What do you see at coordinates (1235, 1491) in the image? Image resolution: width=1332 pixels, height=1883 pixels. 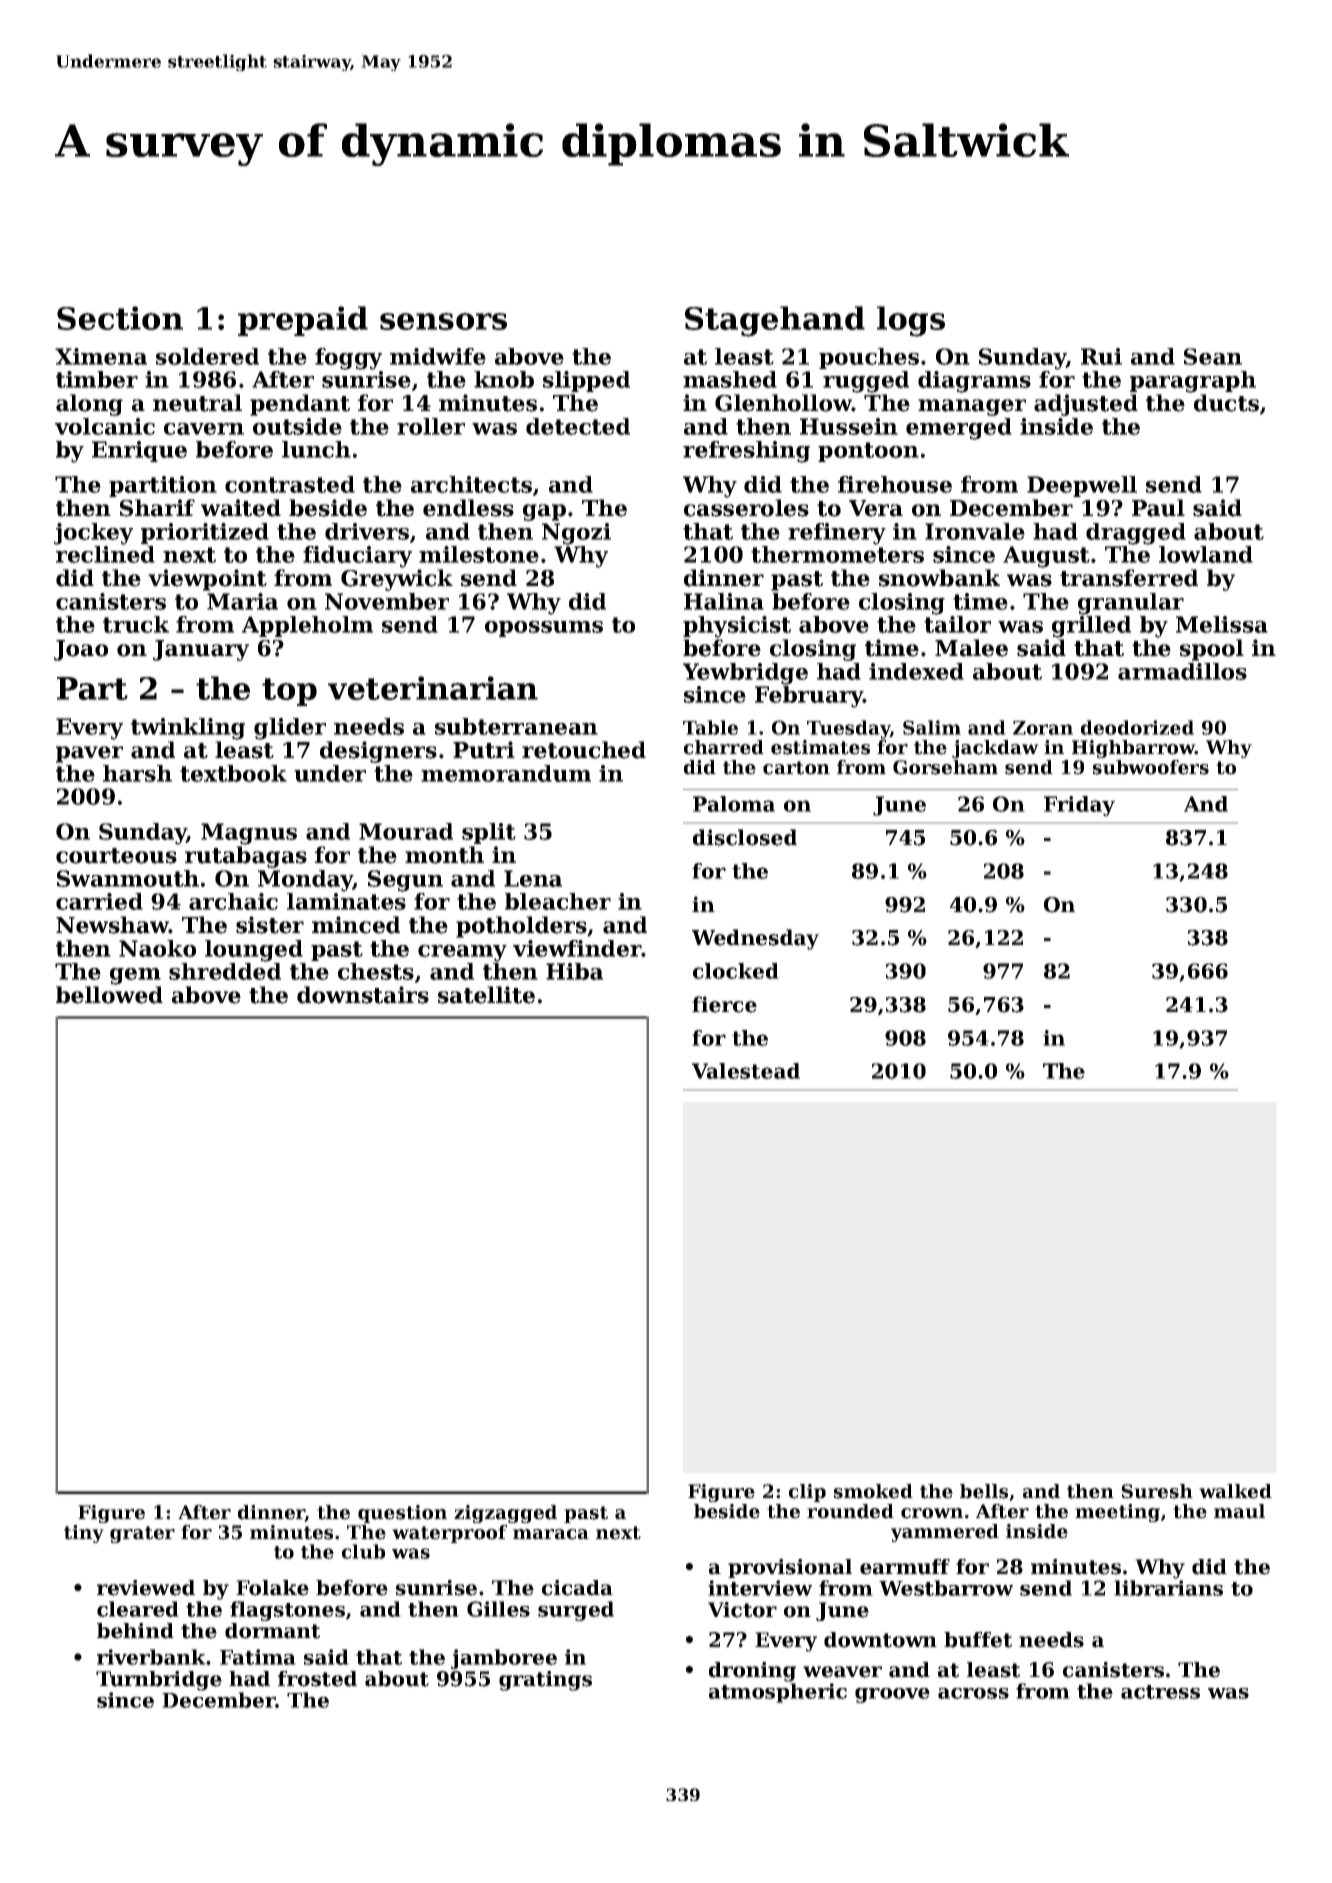 I see `walked` at bounding box center [1235, 1491].
